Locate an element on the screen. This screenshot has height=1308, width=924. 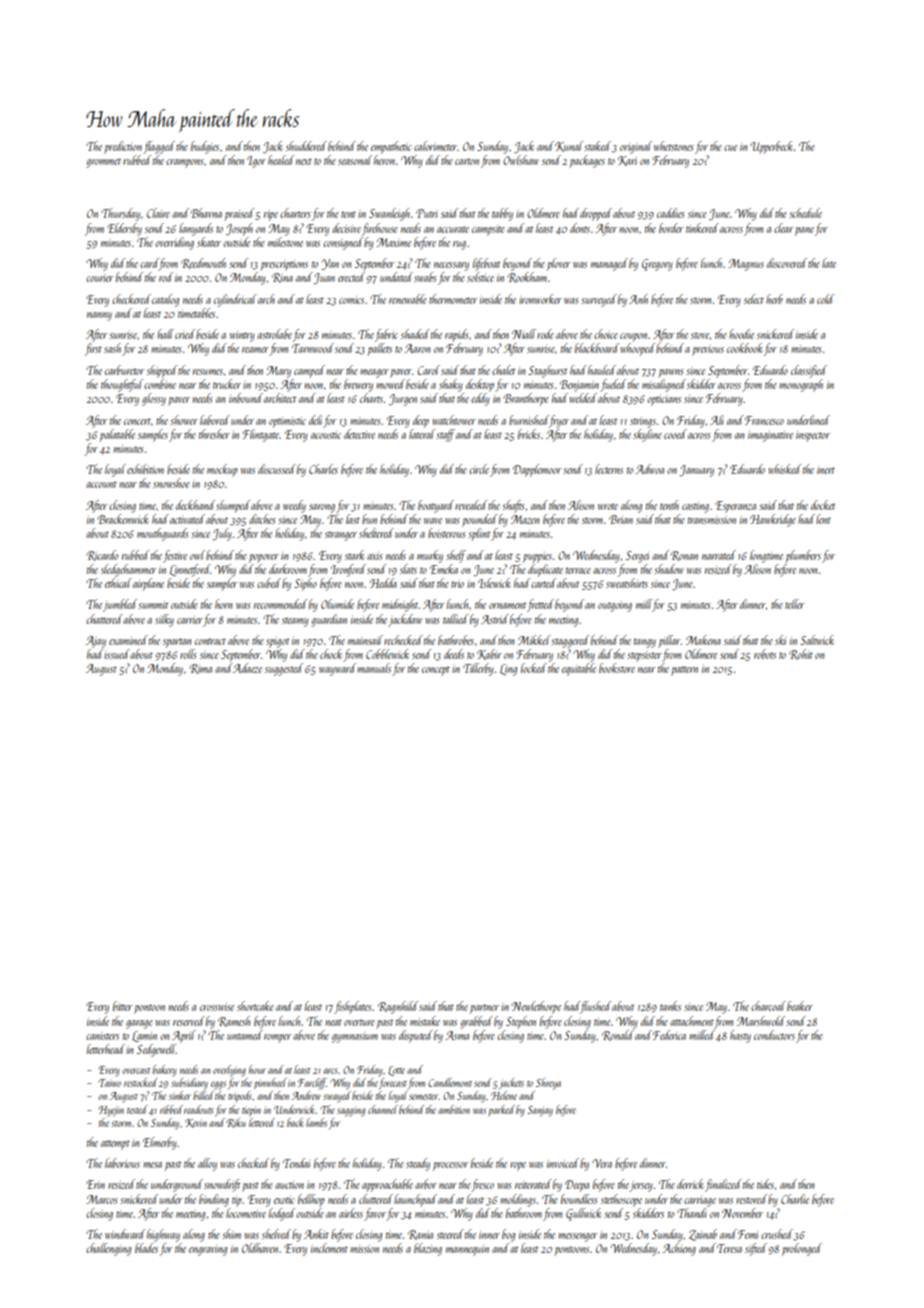
Esperanza is located at coordinates (735, 507).
